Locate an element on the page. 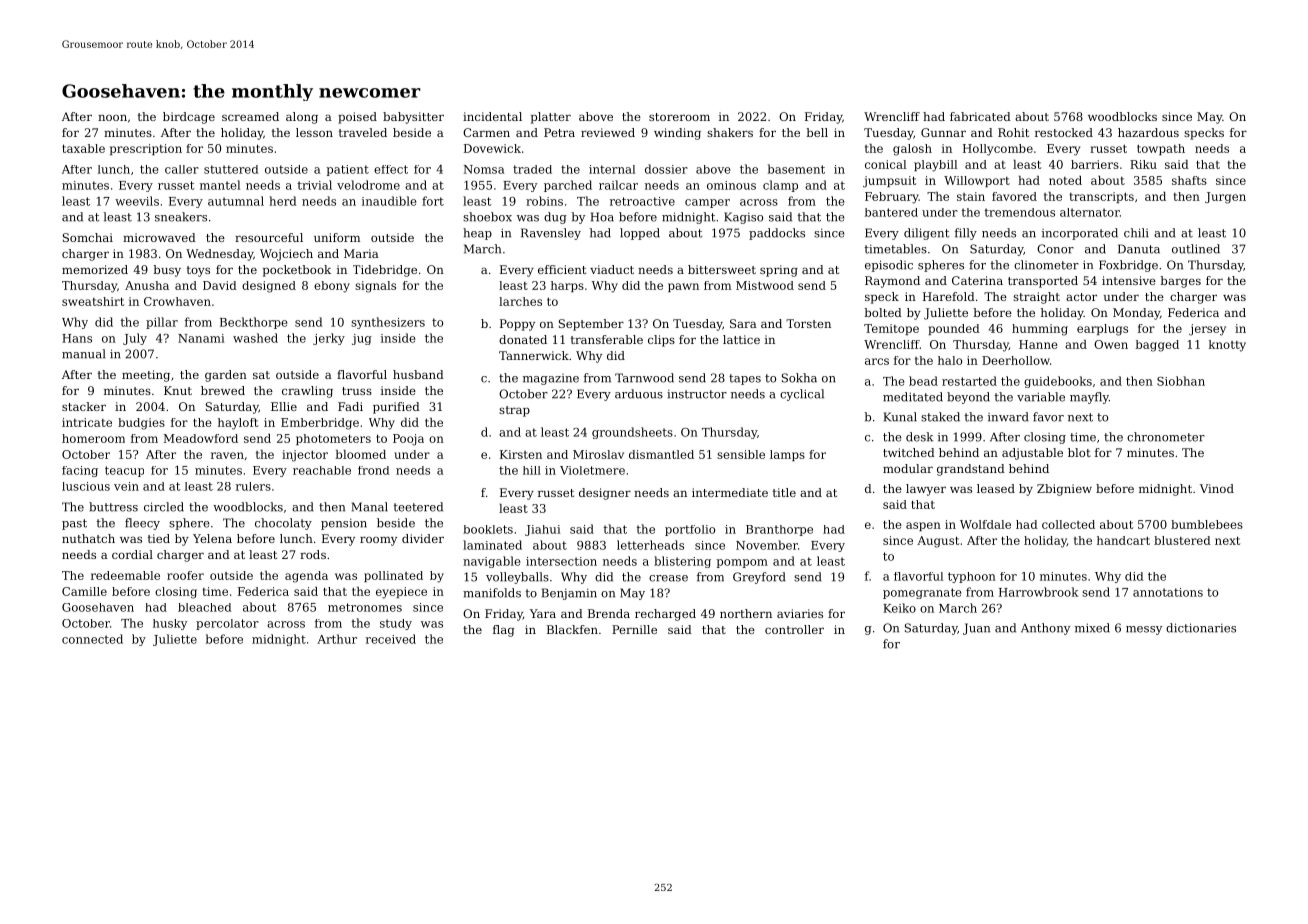 This image has width=1308, height=924. Hanne is located at coordinates (1038, 344).
